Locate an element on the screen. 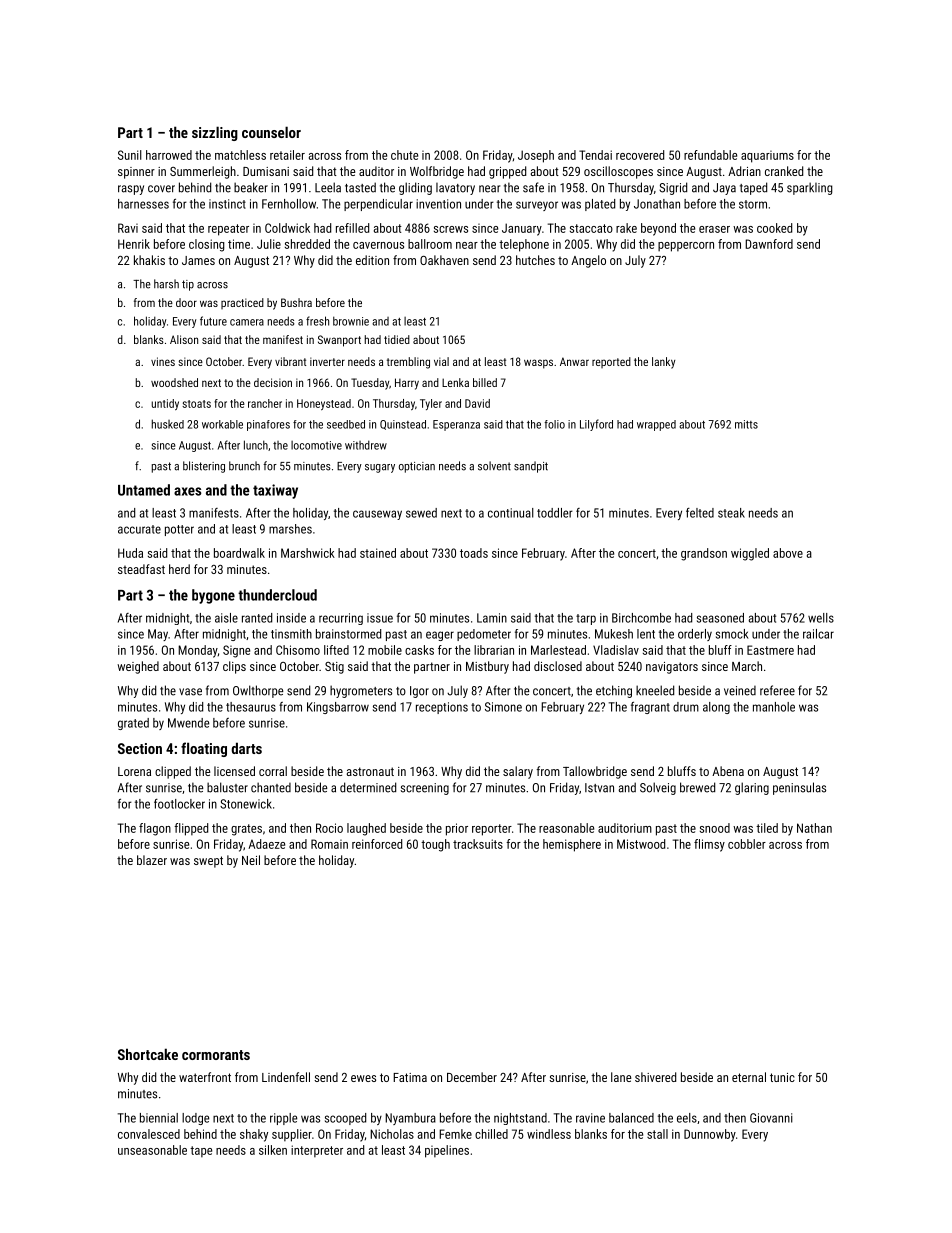 The image size is (952, 1233). cranked is located at coordinates (784, 171).
